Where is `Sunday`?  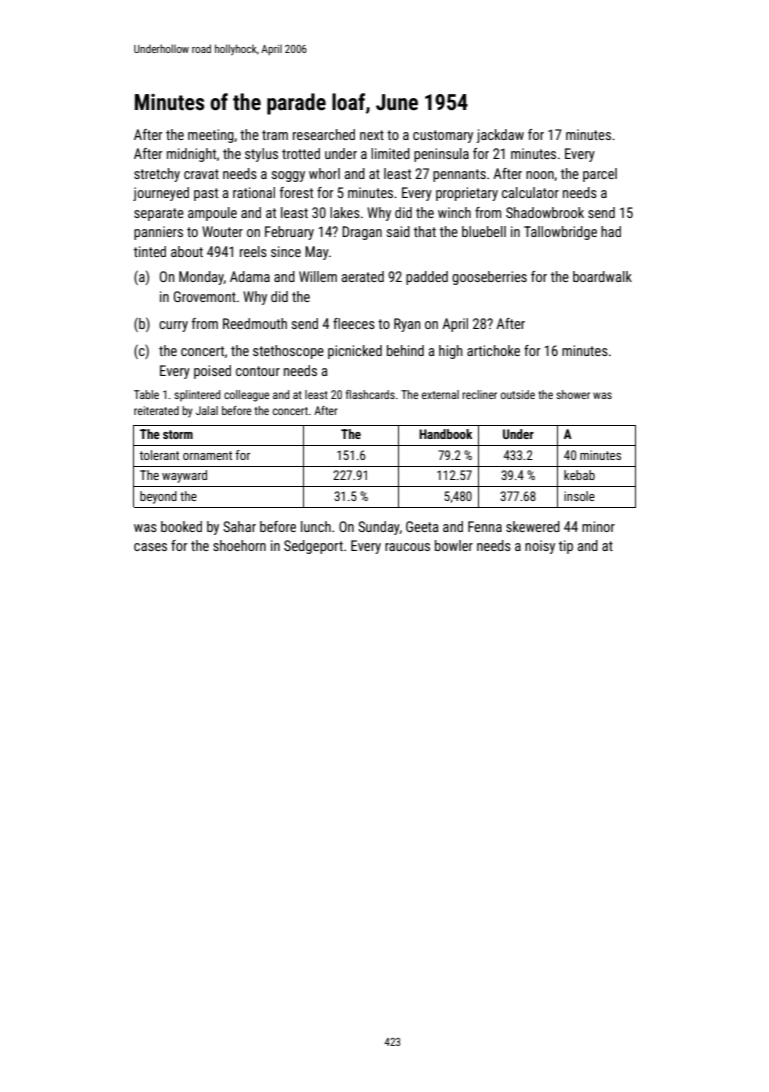 Sunday is located at coordinates (379, 528).
